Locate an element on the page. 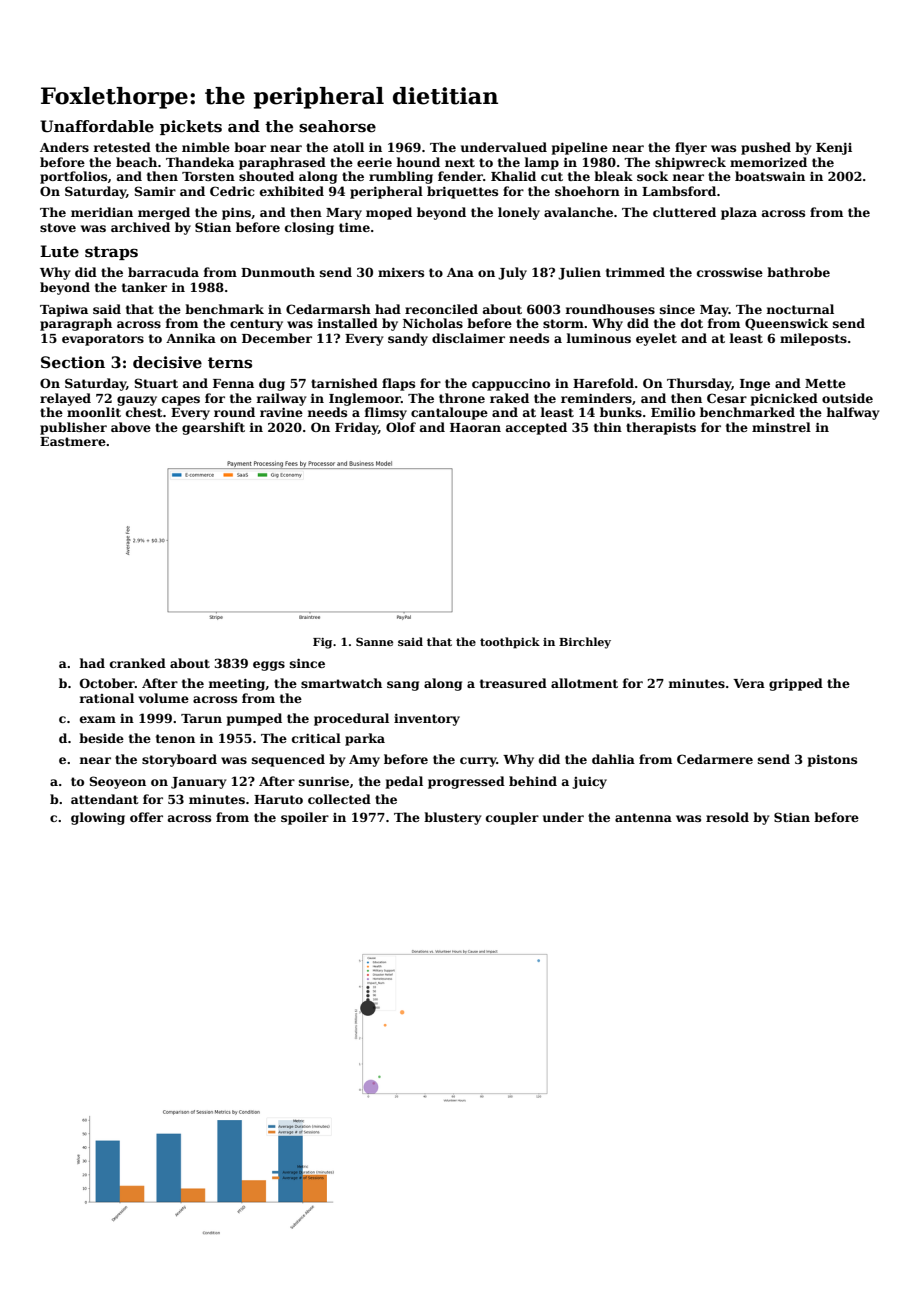  Kenji is located at coordinates (834, 149).
